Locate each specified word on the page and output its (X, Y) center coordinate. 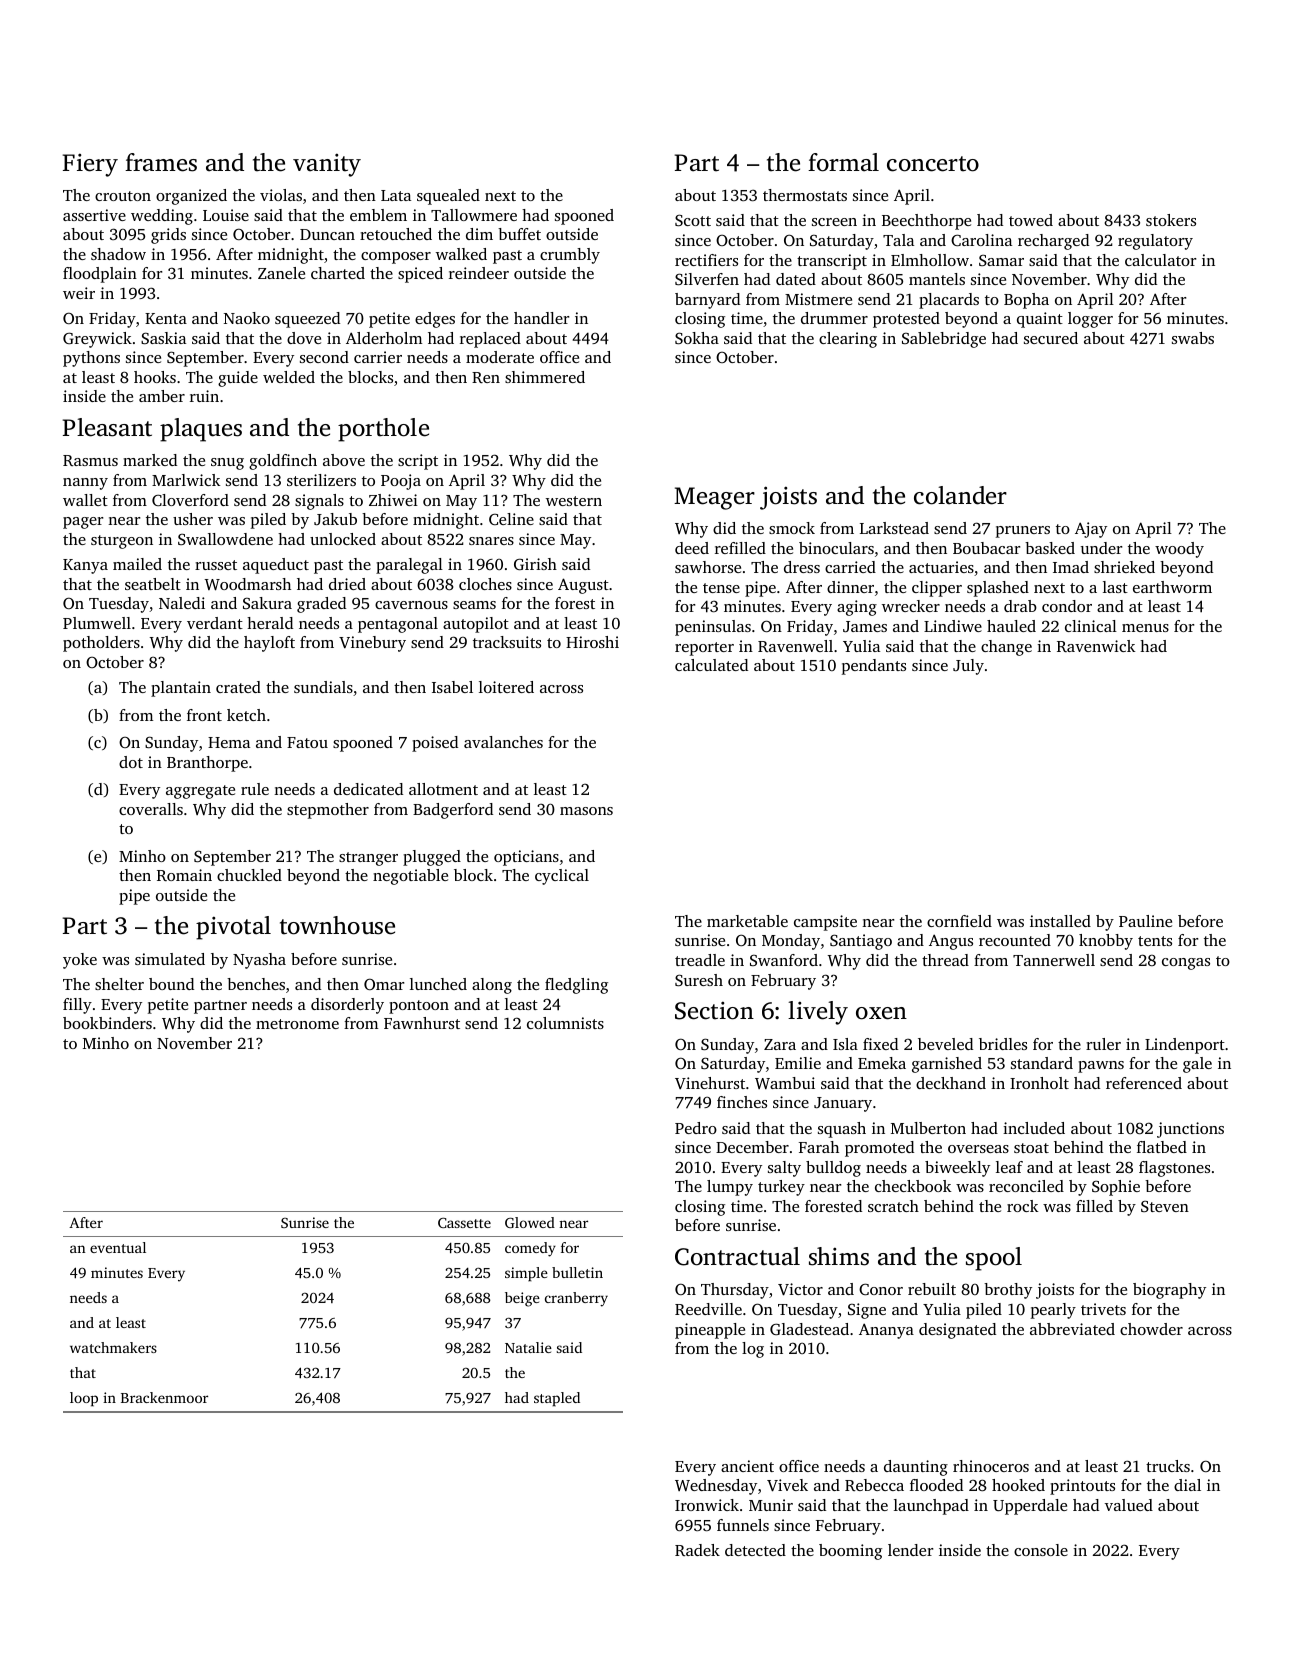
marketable (747, 921)
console (1041, 1550)
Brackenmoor (164, 1397)
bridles (1003, 1044)
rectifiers (706, 260)
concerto (933, 164)
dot (131, 762)
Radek (697, 1550)
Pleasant (107, 427)
